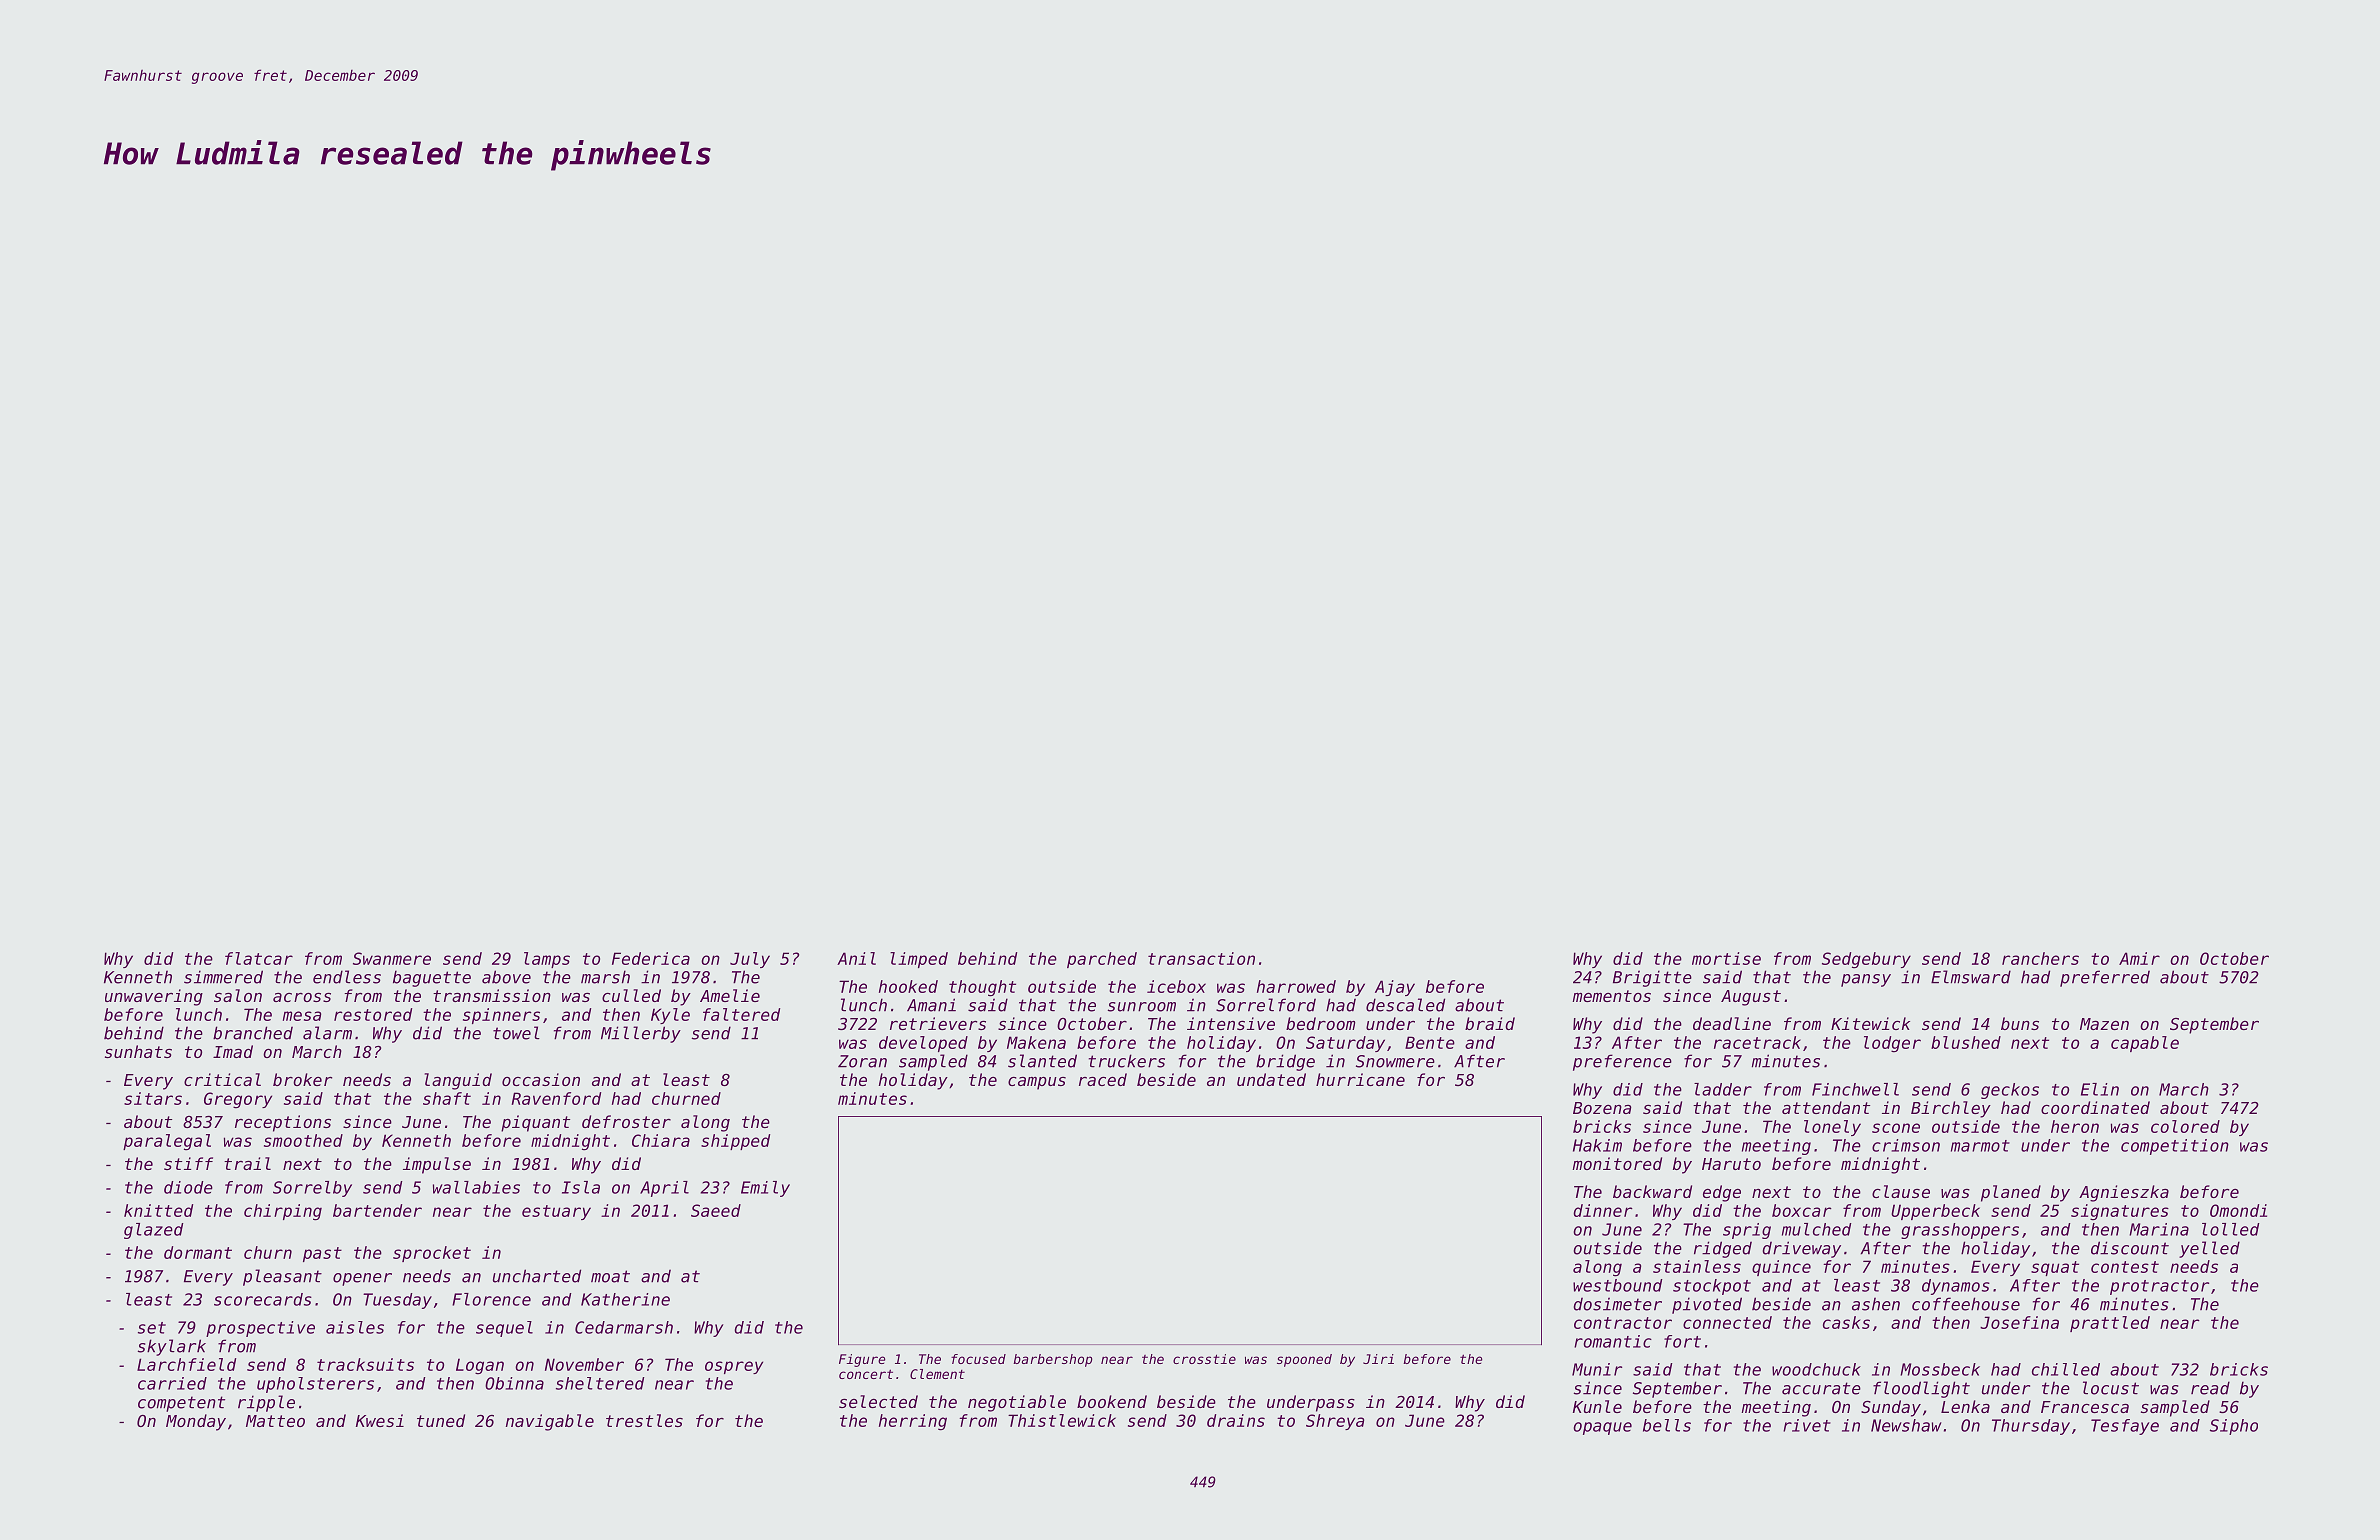  I want to click on preference, so click(1622, 1062).
